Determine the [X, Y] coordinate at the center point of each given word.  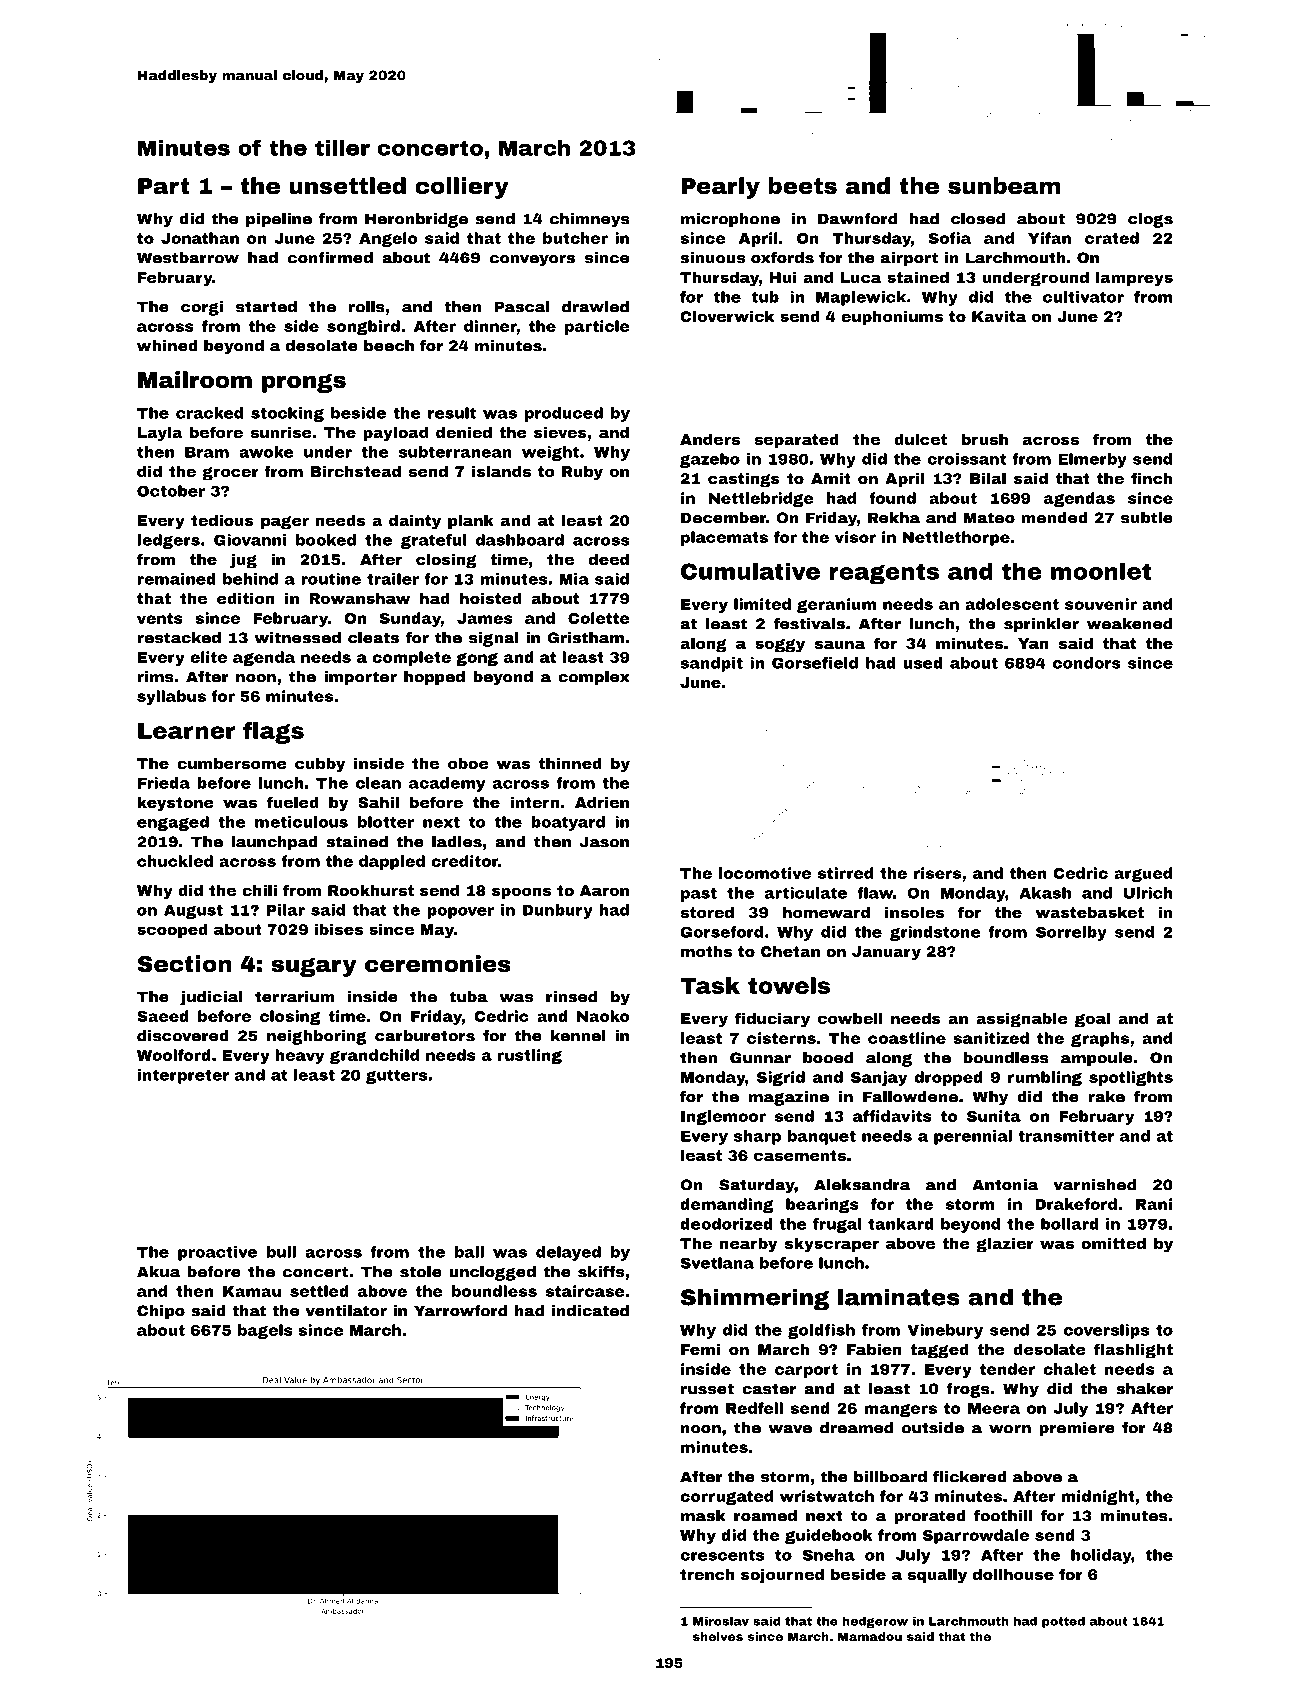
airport [909, 259]
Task [710, 985]
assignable [1022, 1020]
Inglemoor [723, 1117]
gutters [396, 1077]
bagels [265, 1331]
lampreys [1134, 278]
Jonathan [200, 238]
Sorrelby [1071, 933]
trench [707, 1574]
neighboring [317, 1037]
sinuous [712, 258]
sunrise [281, 432]
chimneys [589, 220]
